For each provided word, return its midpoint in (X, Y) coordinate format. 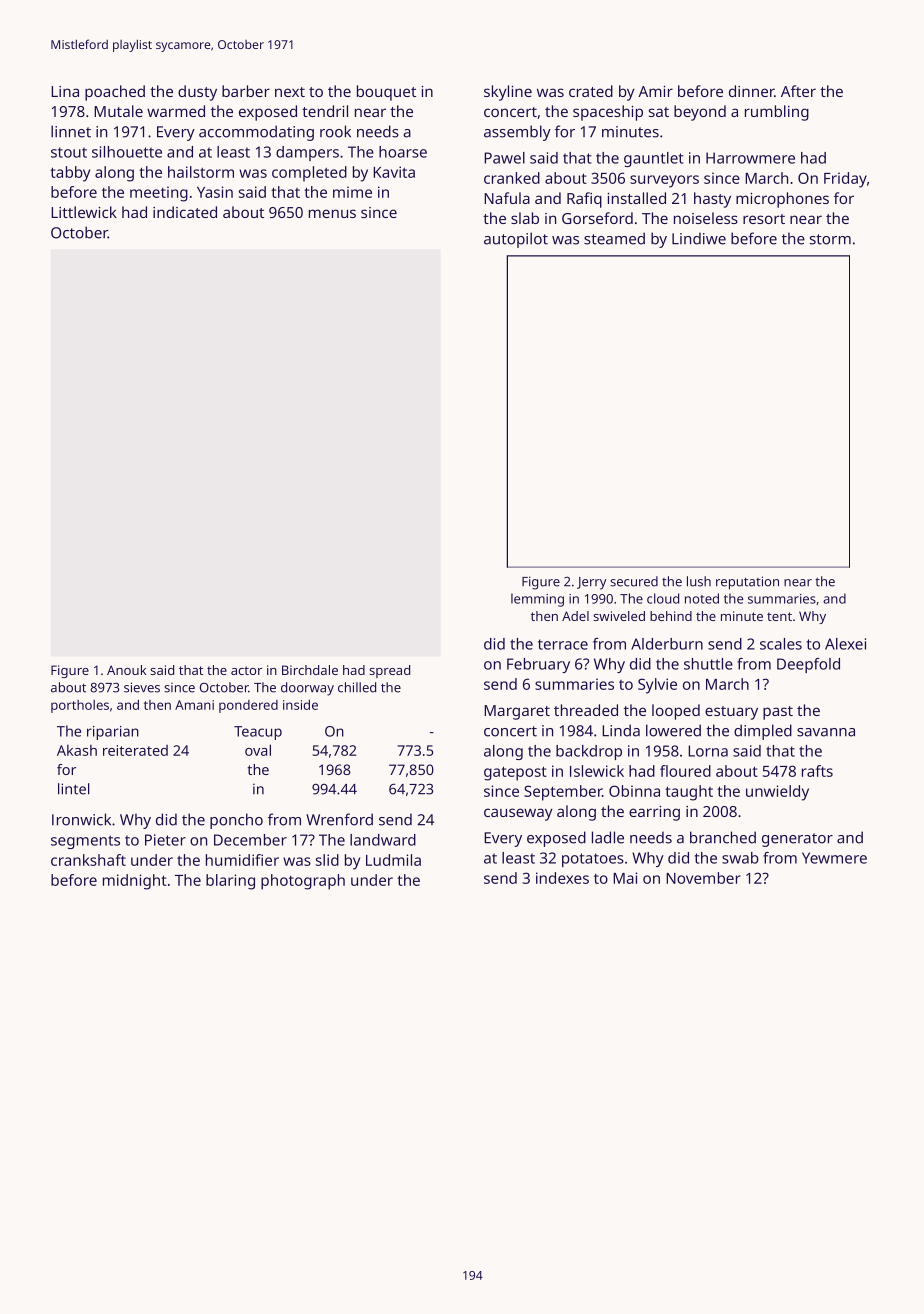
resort (764, 219)
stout (69, 152)
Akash (77, 750)
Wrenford (339, 819)
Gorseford (597, 218)
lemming (537, 600)
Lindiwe (699, 238)
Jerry (591, 583)
